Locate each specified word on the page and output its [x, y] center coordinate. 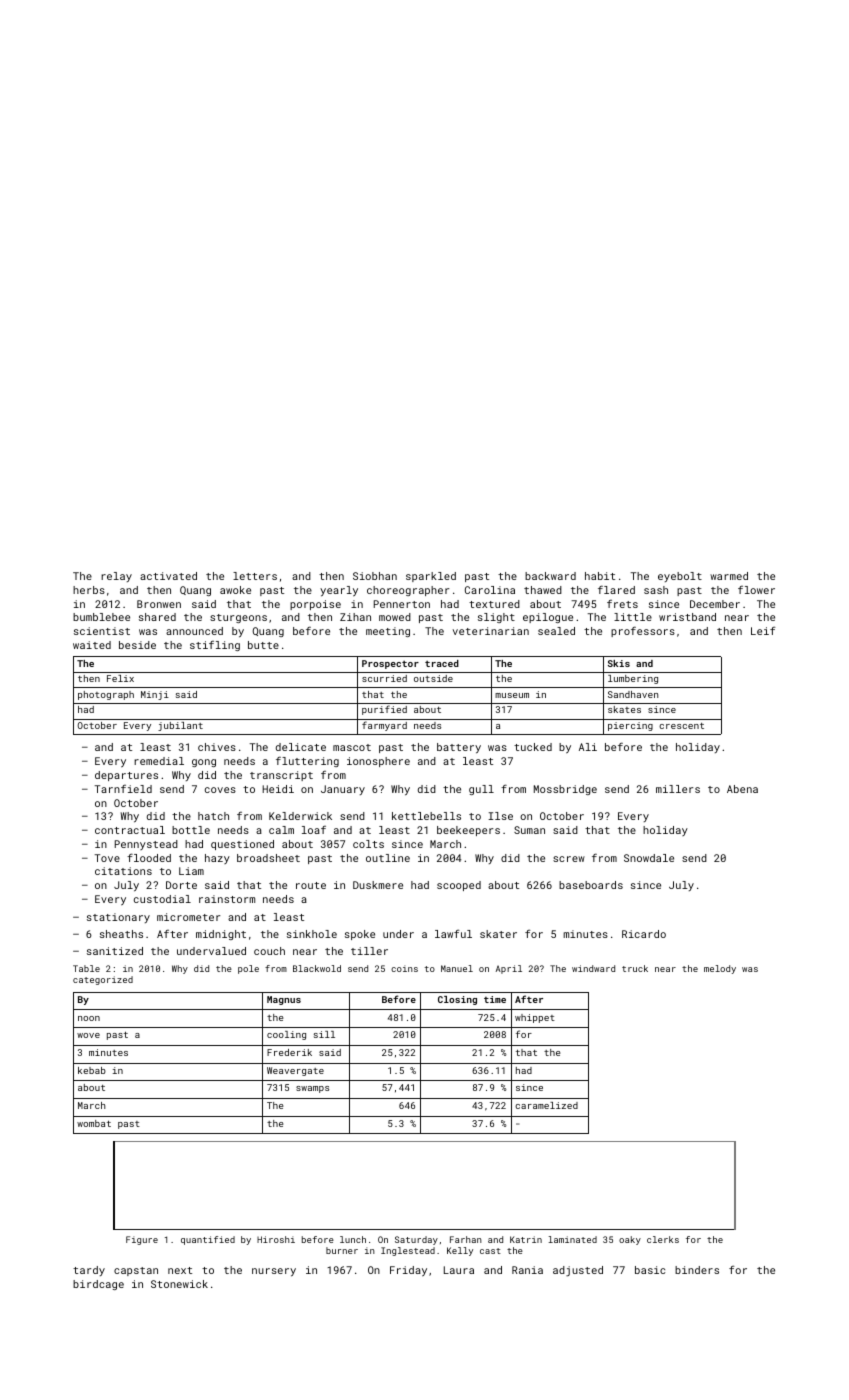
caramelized [546, 1105]
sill [324, 1034]
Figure [142, 1240]
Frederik [289, 1052]
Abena [742, 789]
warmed [729, 576]
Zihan [355, 617]
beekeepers [468, 831]
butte [263, 645]
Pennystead [146, 845]
